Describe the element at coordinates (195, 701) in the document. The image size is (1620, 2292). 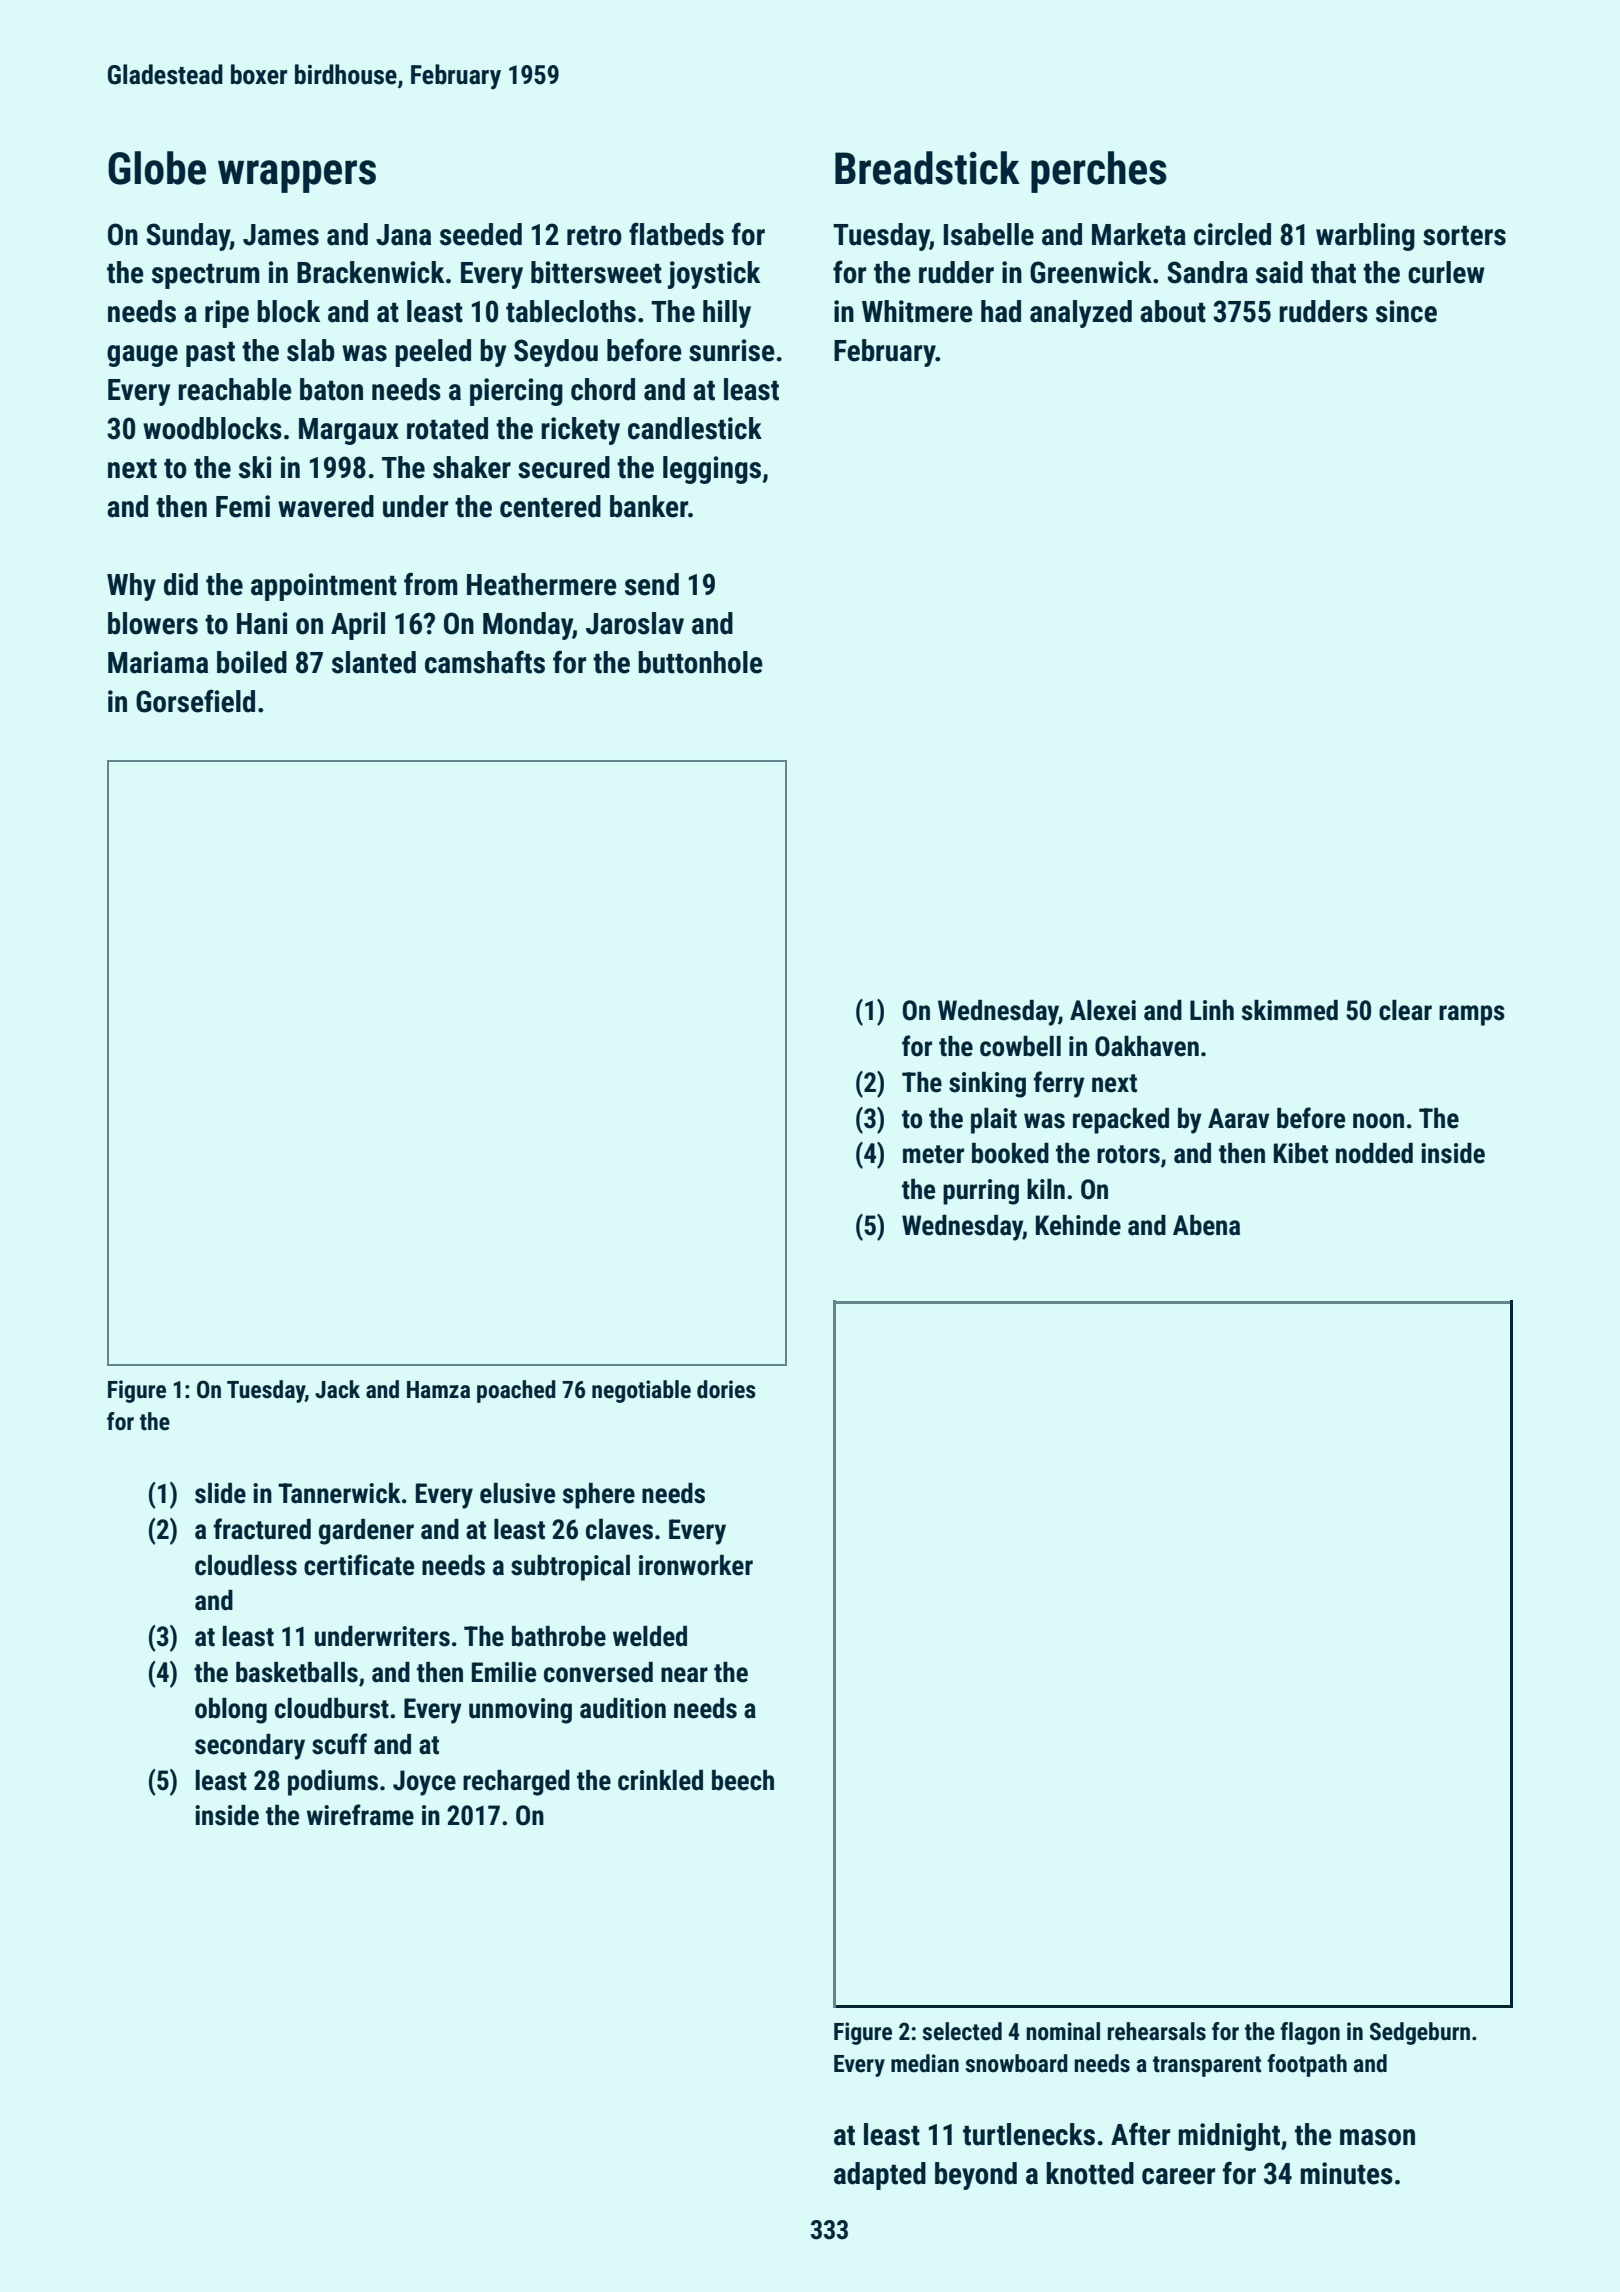
I see `Gorsefield` at that location.
